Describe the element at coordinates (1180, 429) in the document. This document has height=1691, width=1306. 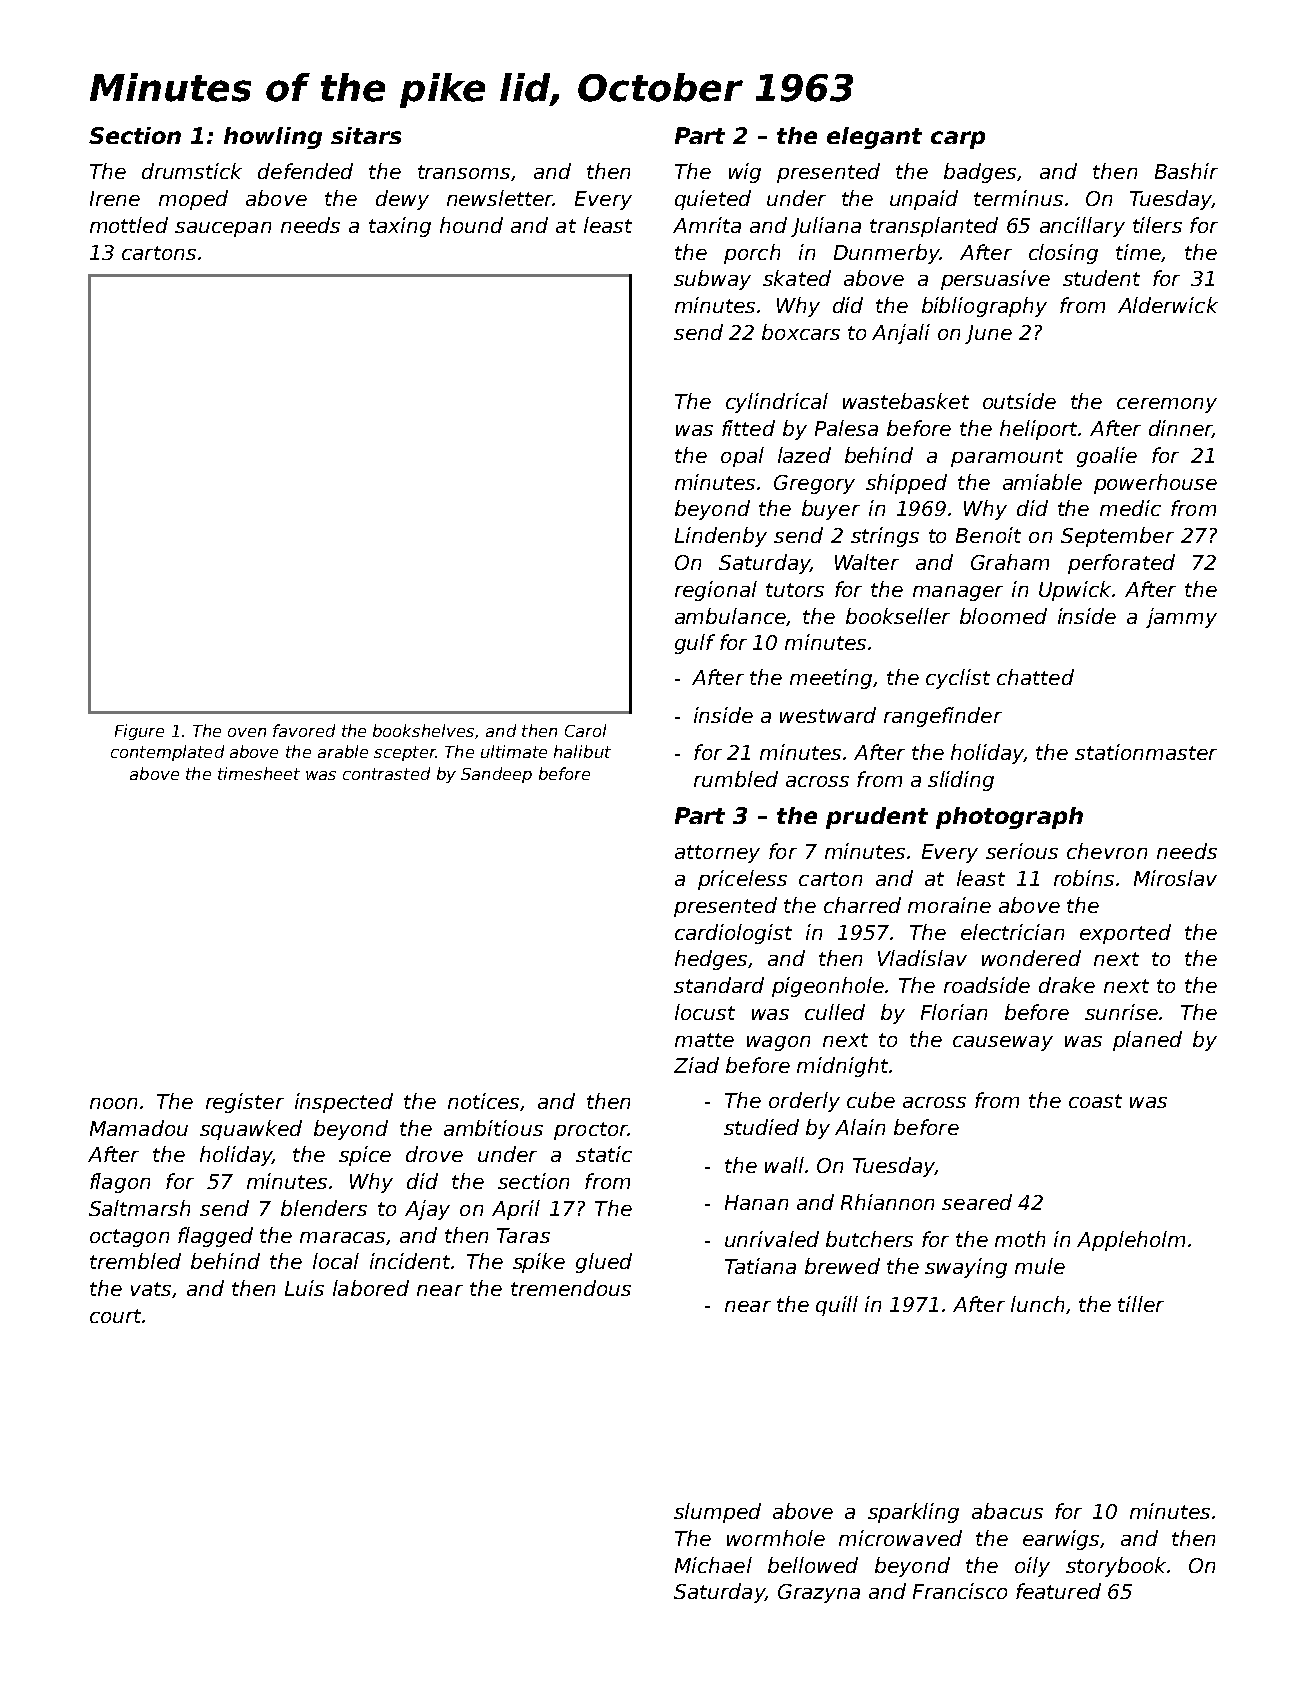
I see `dinner` at that location.
